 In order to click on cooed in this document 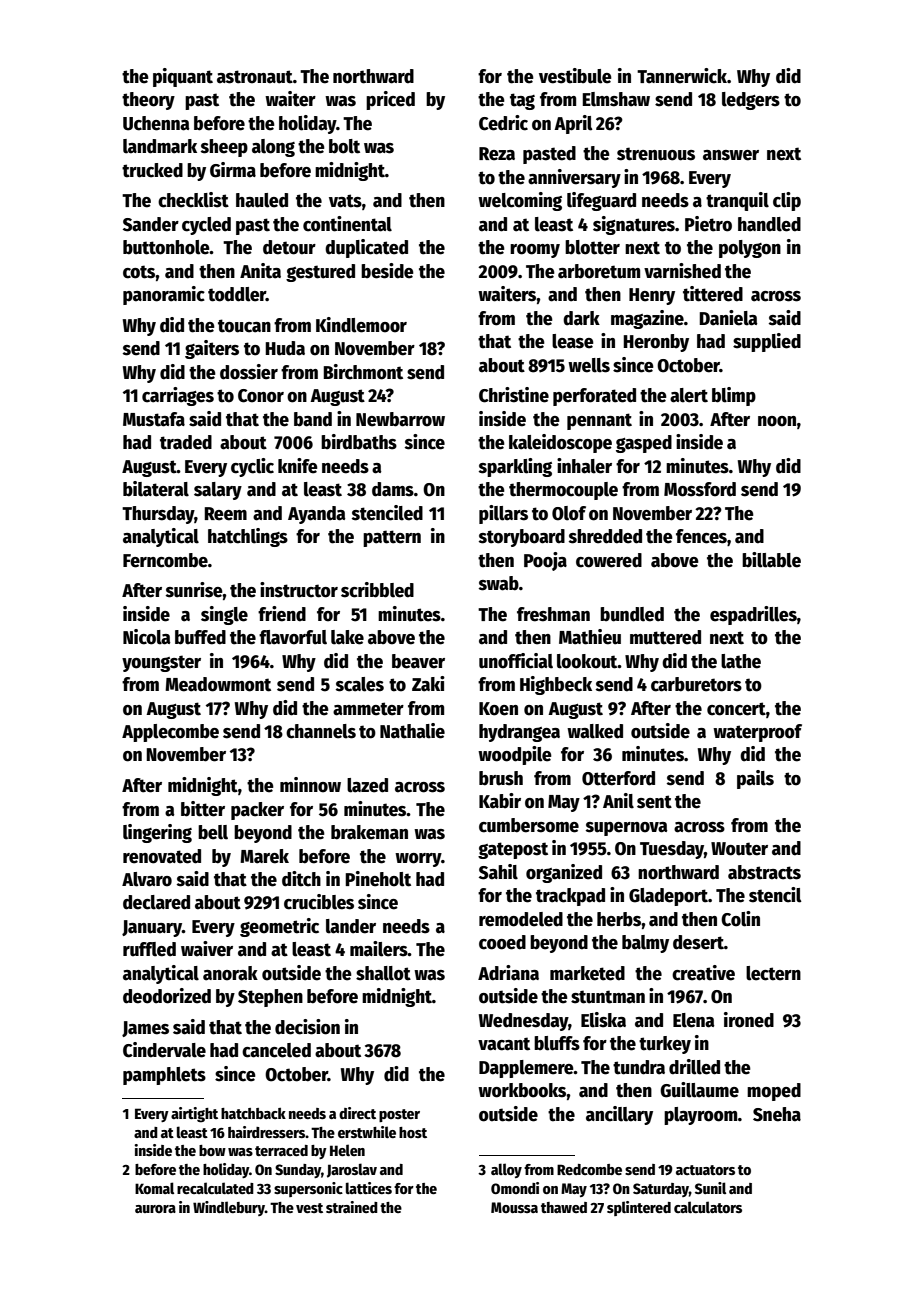, I will do `click(502, 942)`.
